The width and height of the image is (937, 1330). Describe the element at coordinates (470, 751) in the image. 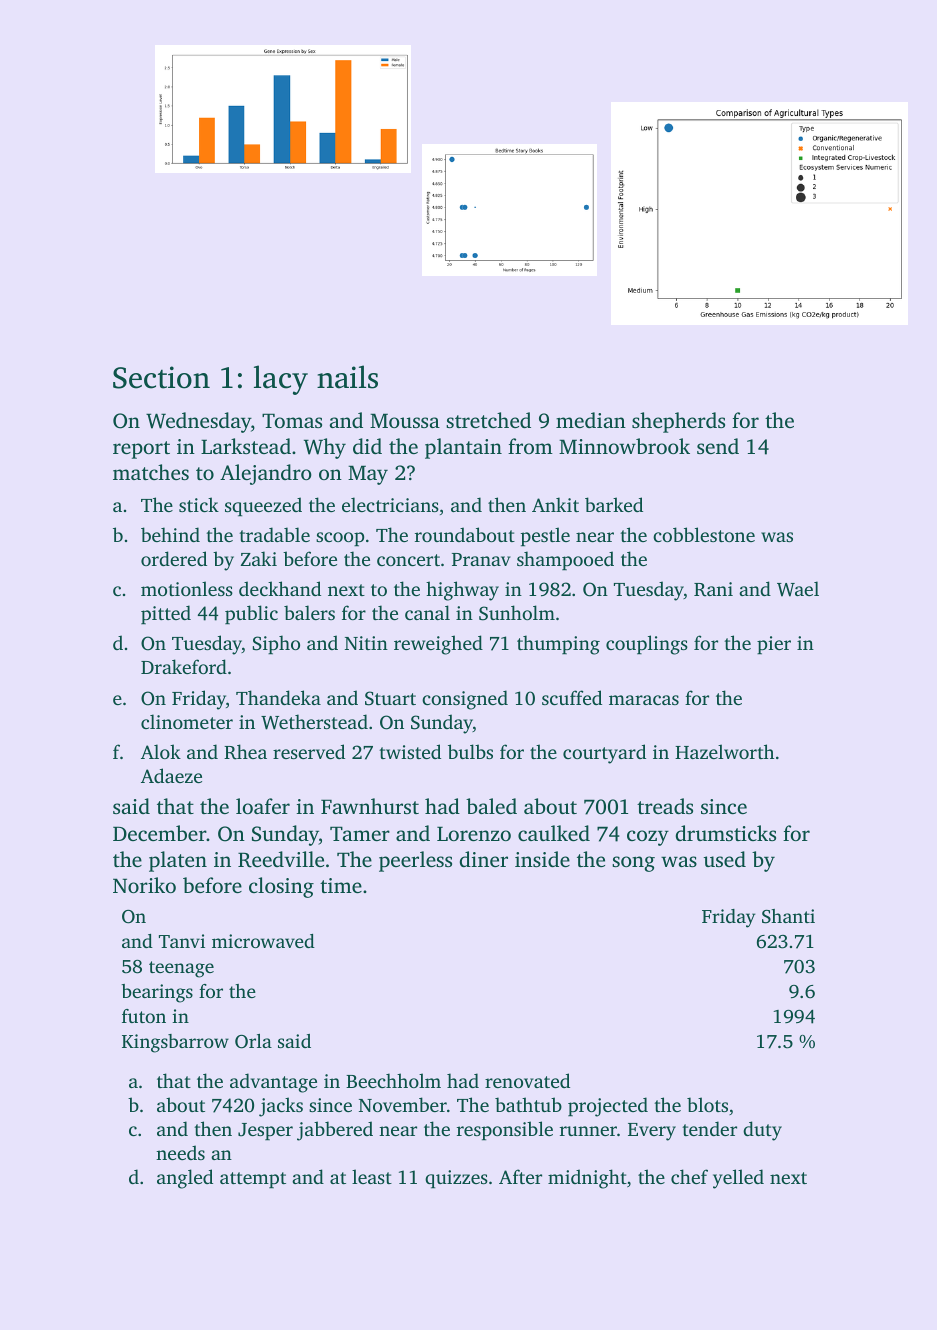

I see `bulbs` at that location.
